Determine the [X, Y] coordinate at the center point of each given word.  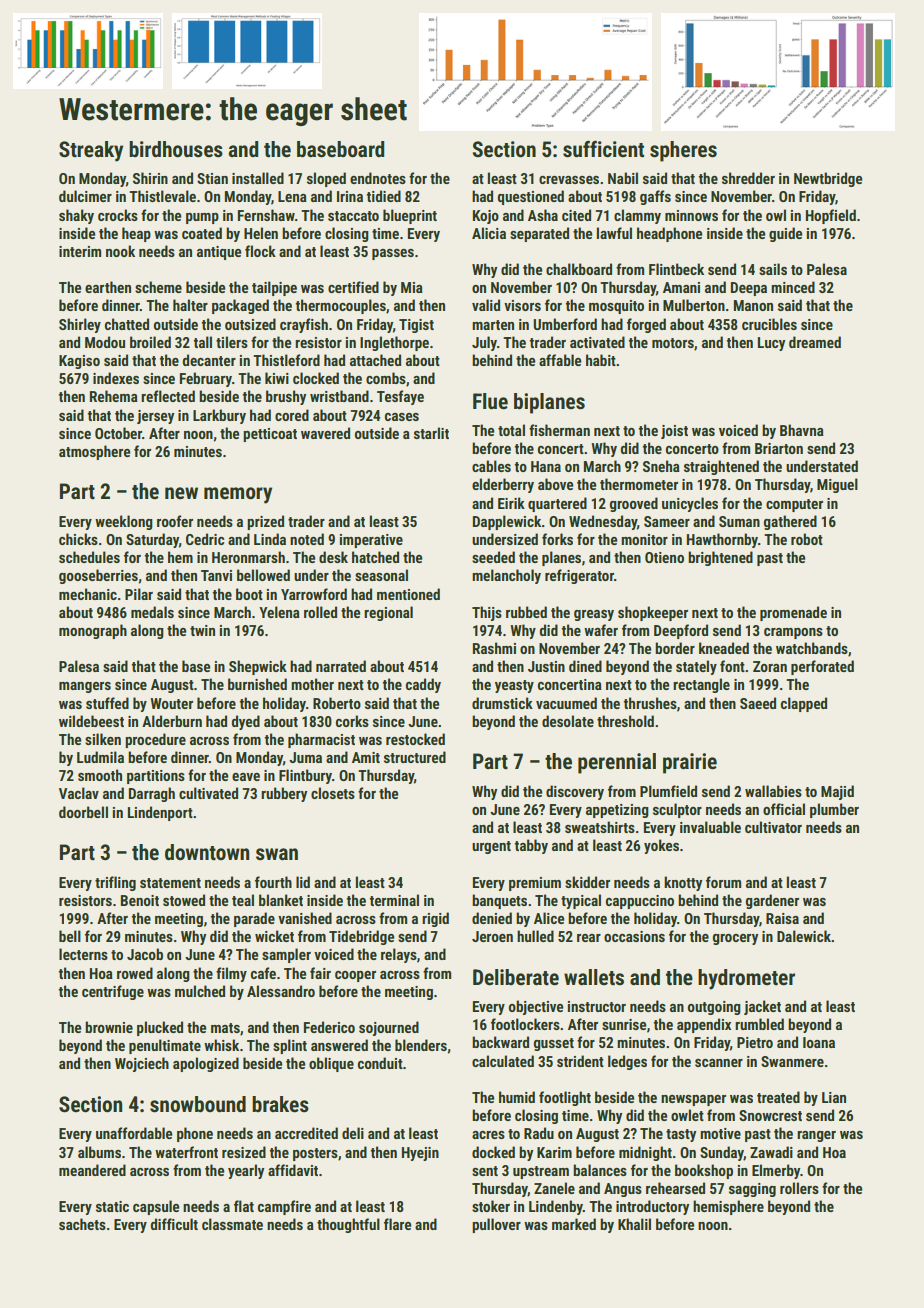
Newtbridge [828, 179]
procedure [155, 740]
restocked [415, 739]
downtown [207, 852]
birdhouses [176, 149]
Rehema [114, 396]
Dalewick [804, 936]
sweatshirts [600, 827]
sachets [82, 1224]
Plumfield [668, 791]
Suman [739, 521]
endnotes [378, 178]
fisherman [559, 430]
